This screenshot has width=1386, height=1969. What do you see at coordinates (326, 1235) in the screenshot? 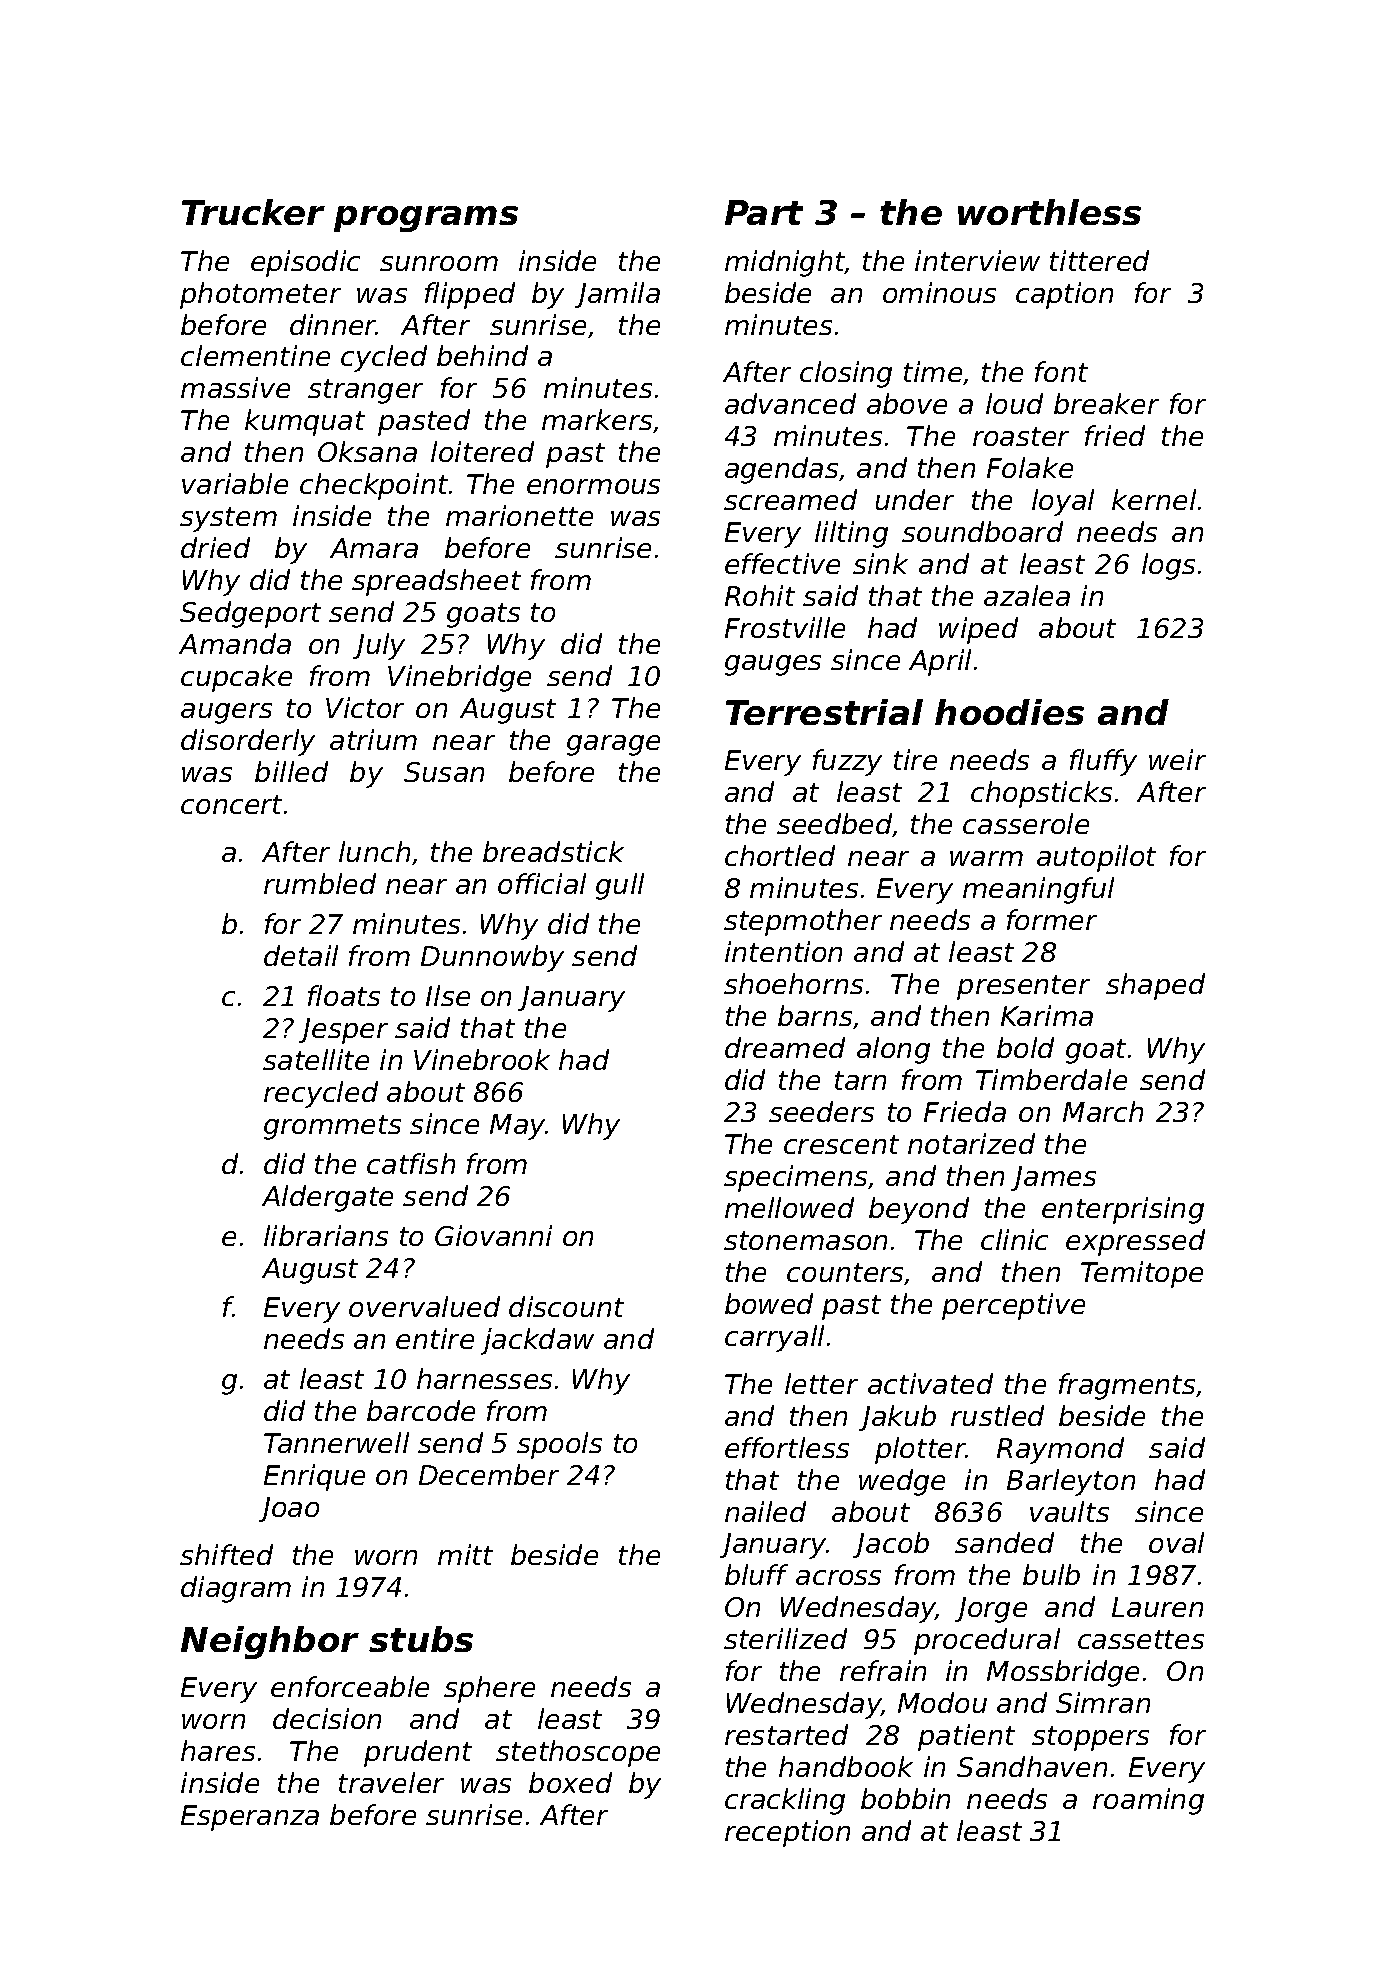
I see `librarians` at bounding box center [326, 1235].
